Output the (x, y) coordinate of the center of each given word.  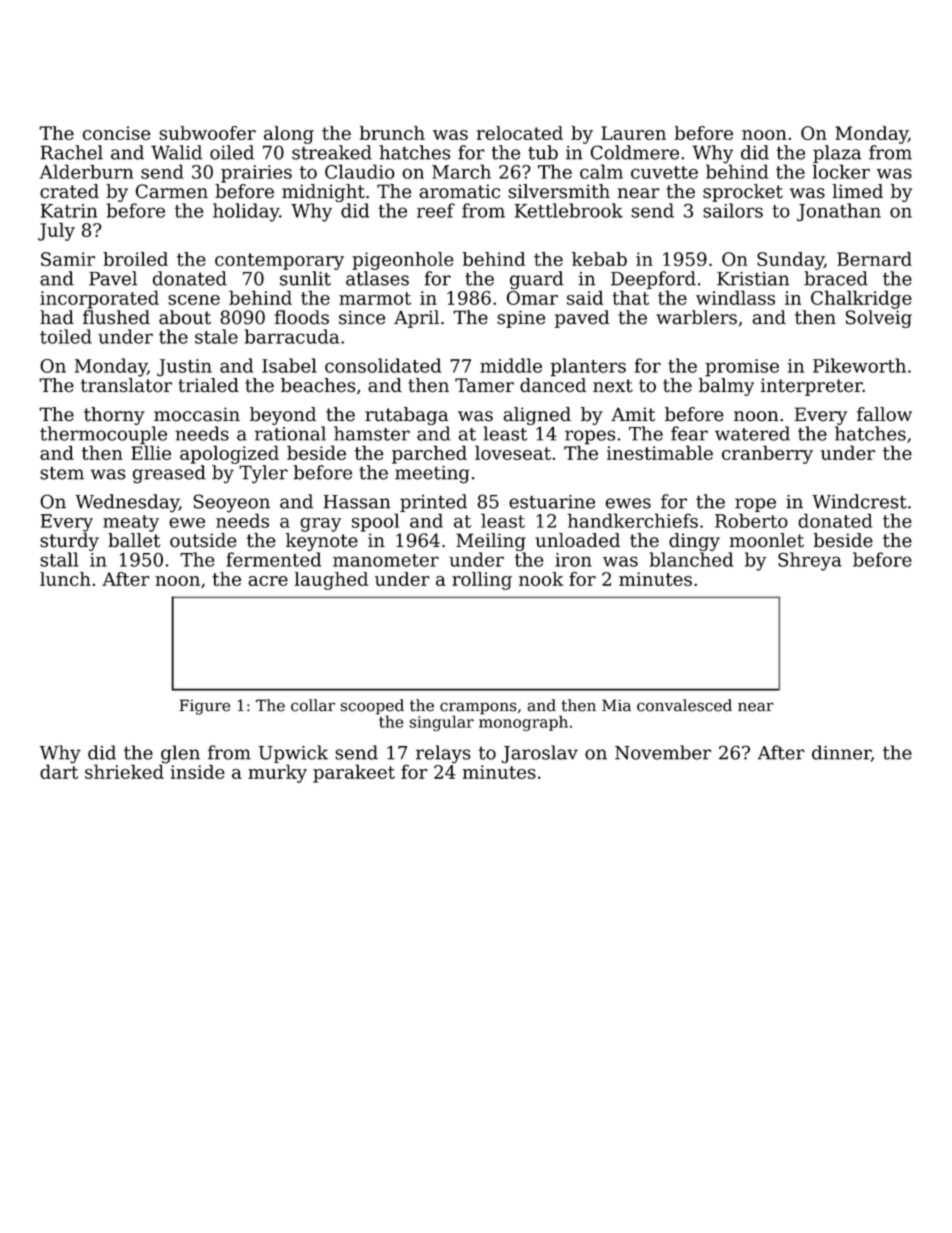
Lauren (633, 133)
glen (180, 754)
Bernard (874, 259)
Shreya (810, 561)
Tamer (484, 385)
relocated (520, 133)
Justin (184, 368)
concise (117, 133)
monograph (523, 723)
